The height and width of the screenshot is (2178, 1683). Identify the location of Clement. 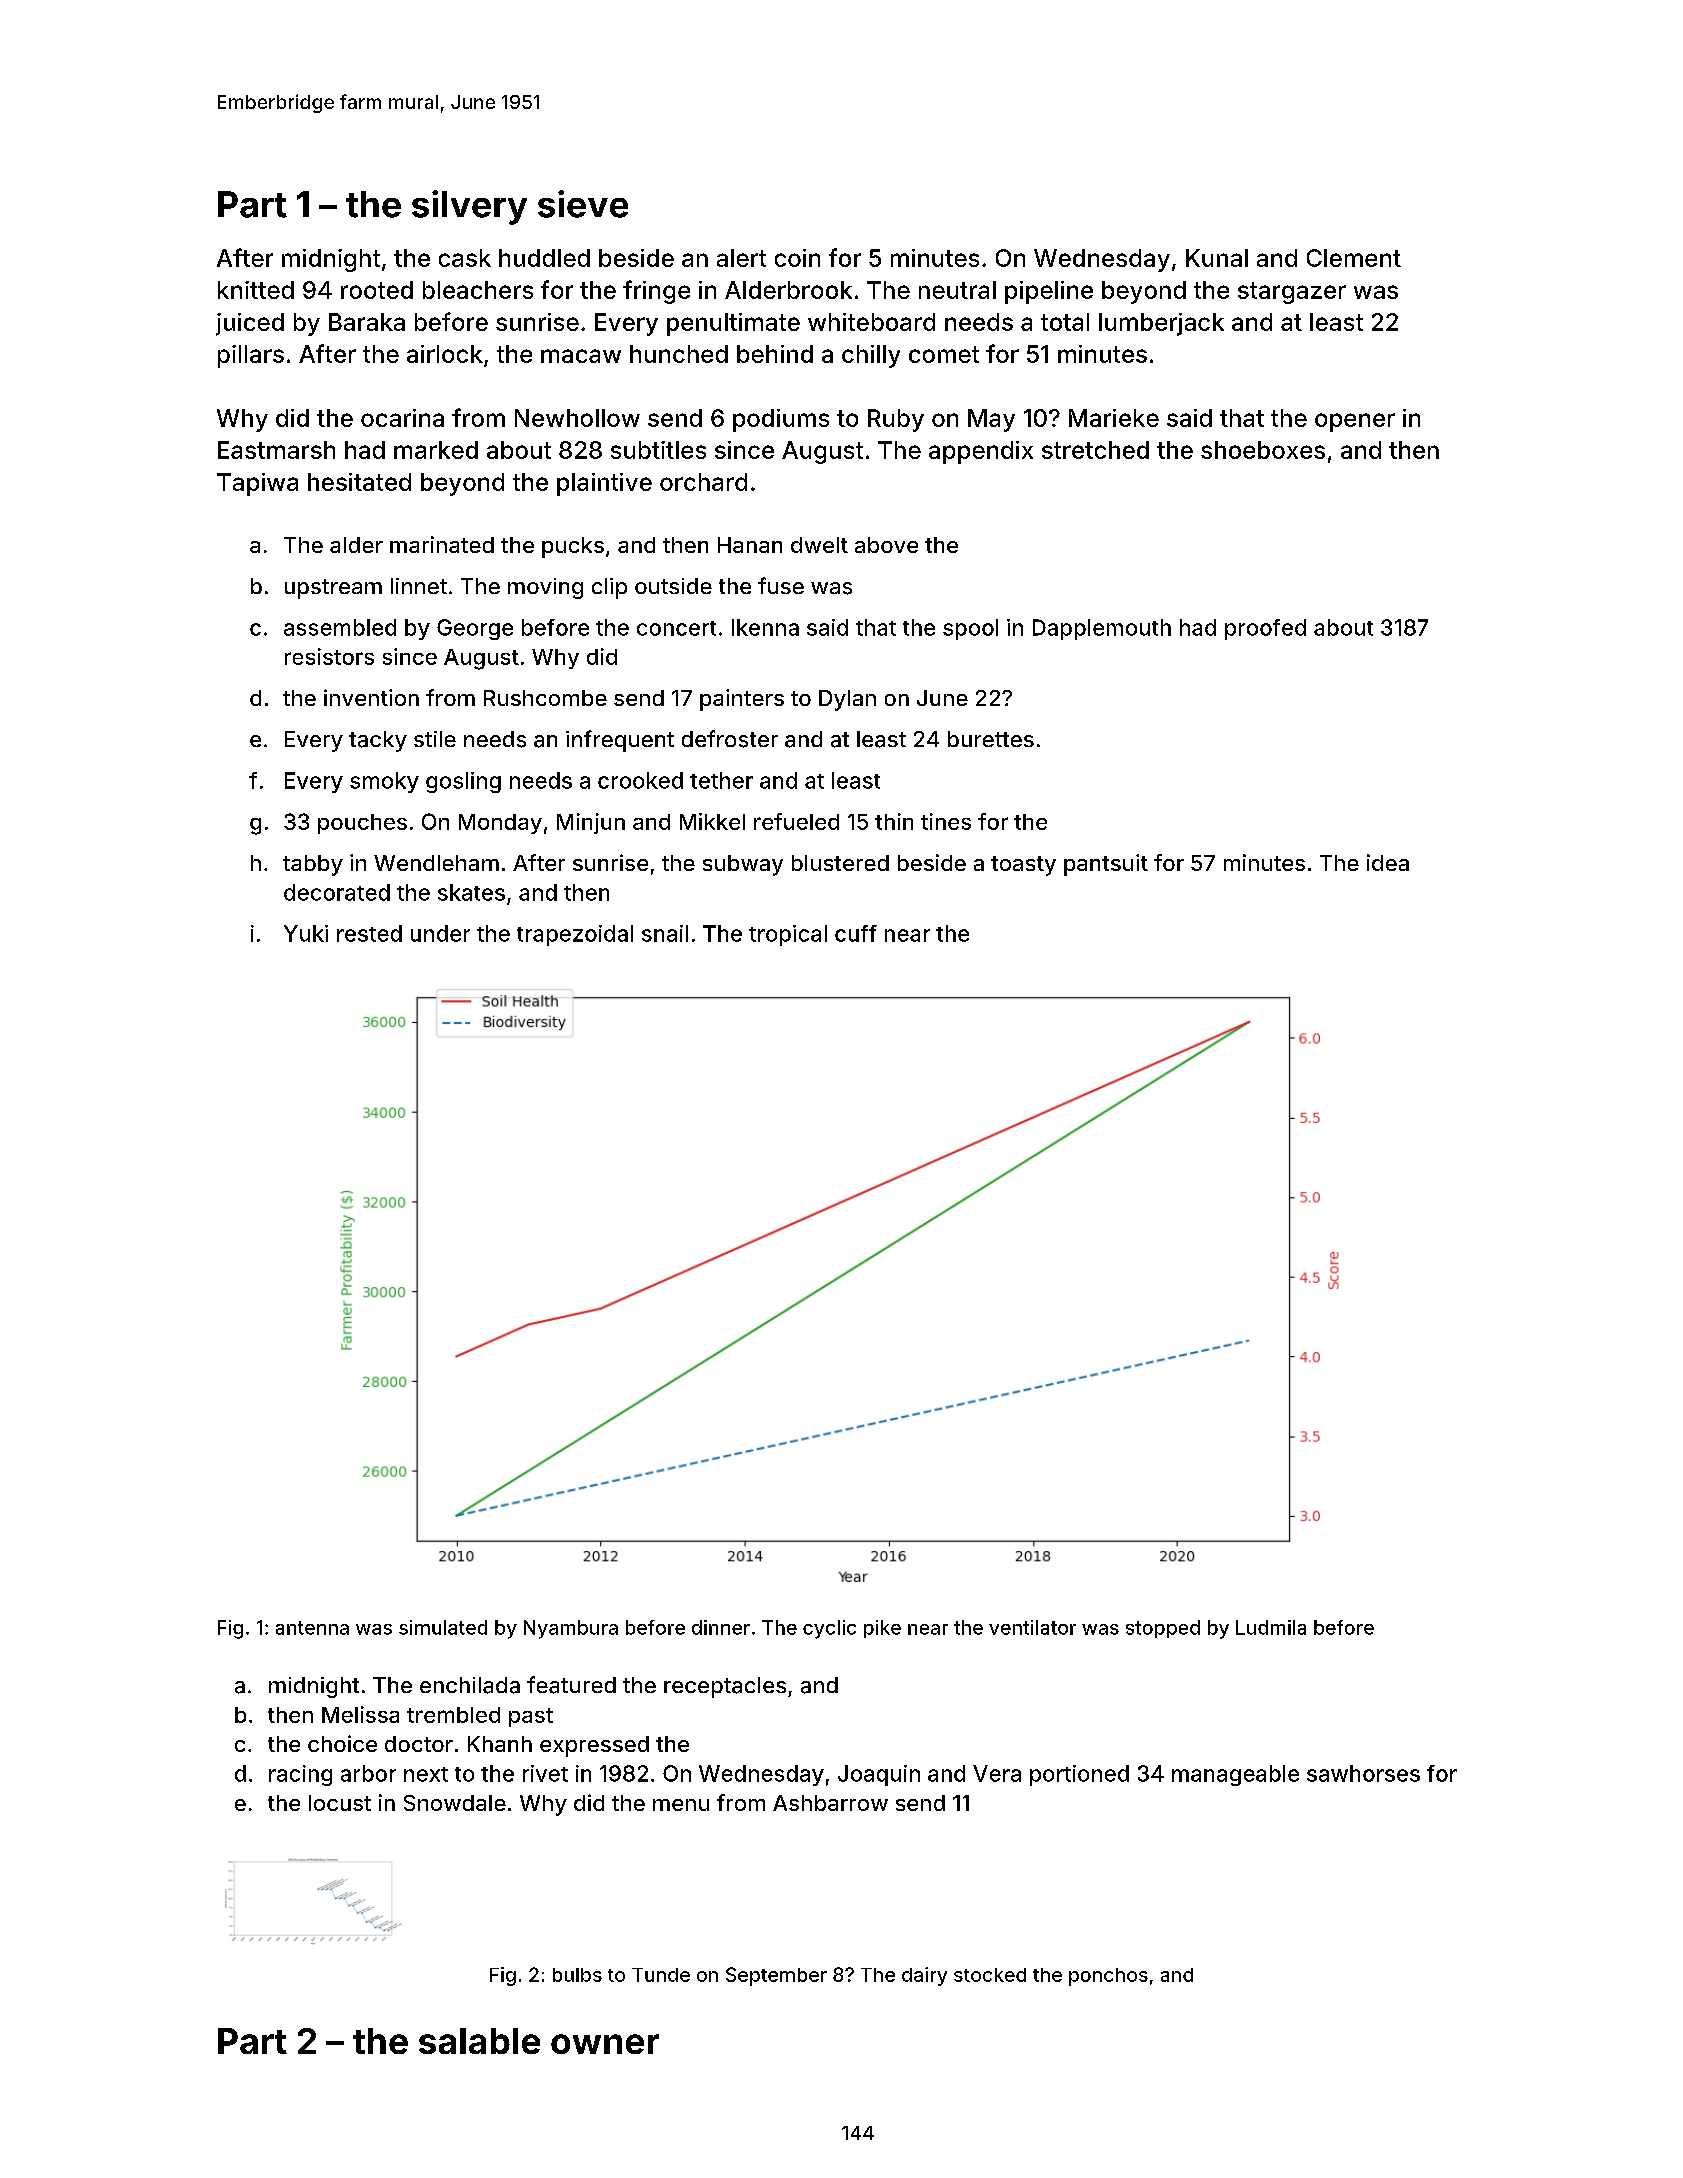
(1354, 258).
